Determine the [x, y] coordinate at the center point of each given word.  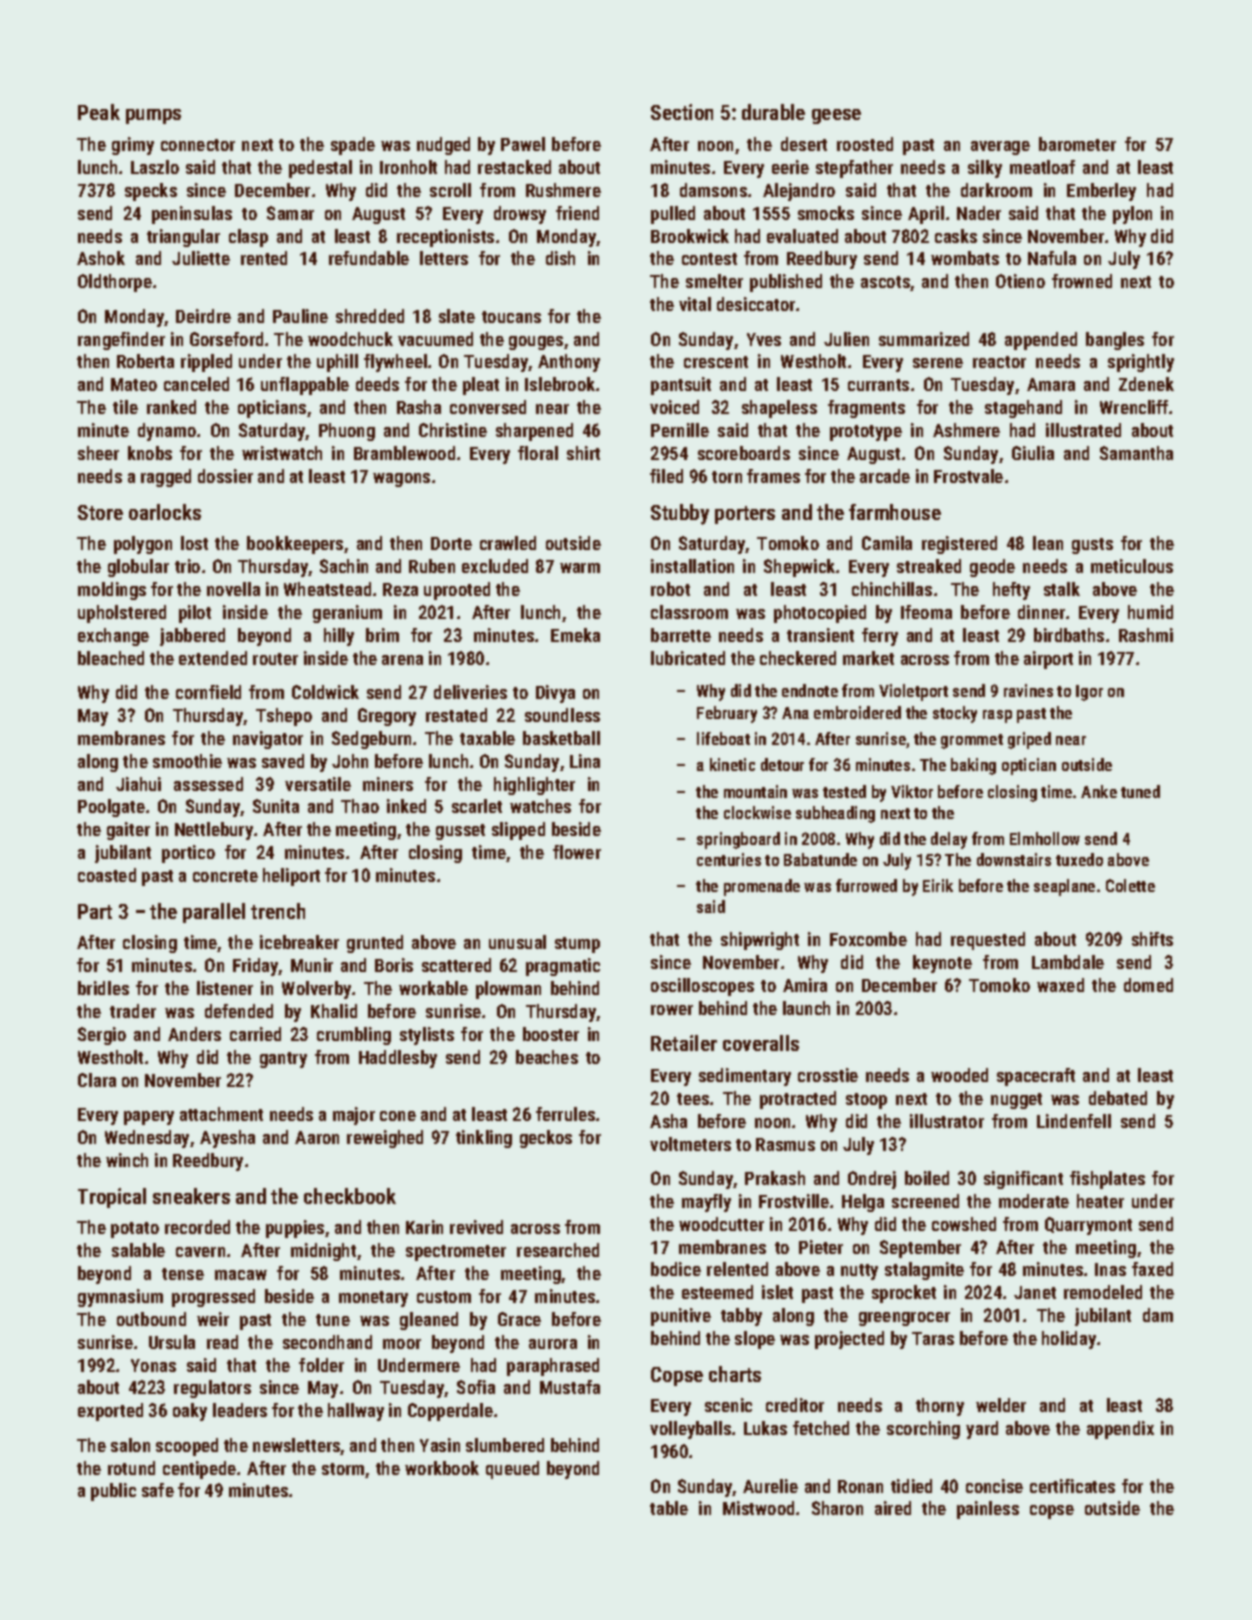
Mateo [134, 384]
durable [773, 112]
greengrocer [904, 1319]
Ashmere [966, 430]
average [1000, 148]
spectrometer [456, 1253]
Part [95, 911]
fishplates [1107, 1180]
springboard [738, 840]
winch [127, 1160]
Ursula [172, 1342]
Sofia [476, 1387]
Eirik [938, 885]
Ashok [101, 258]
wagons [401, 480]
